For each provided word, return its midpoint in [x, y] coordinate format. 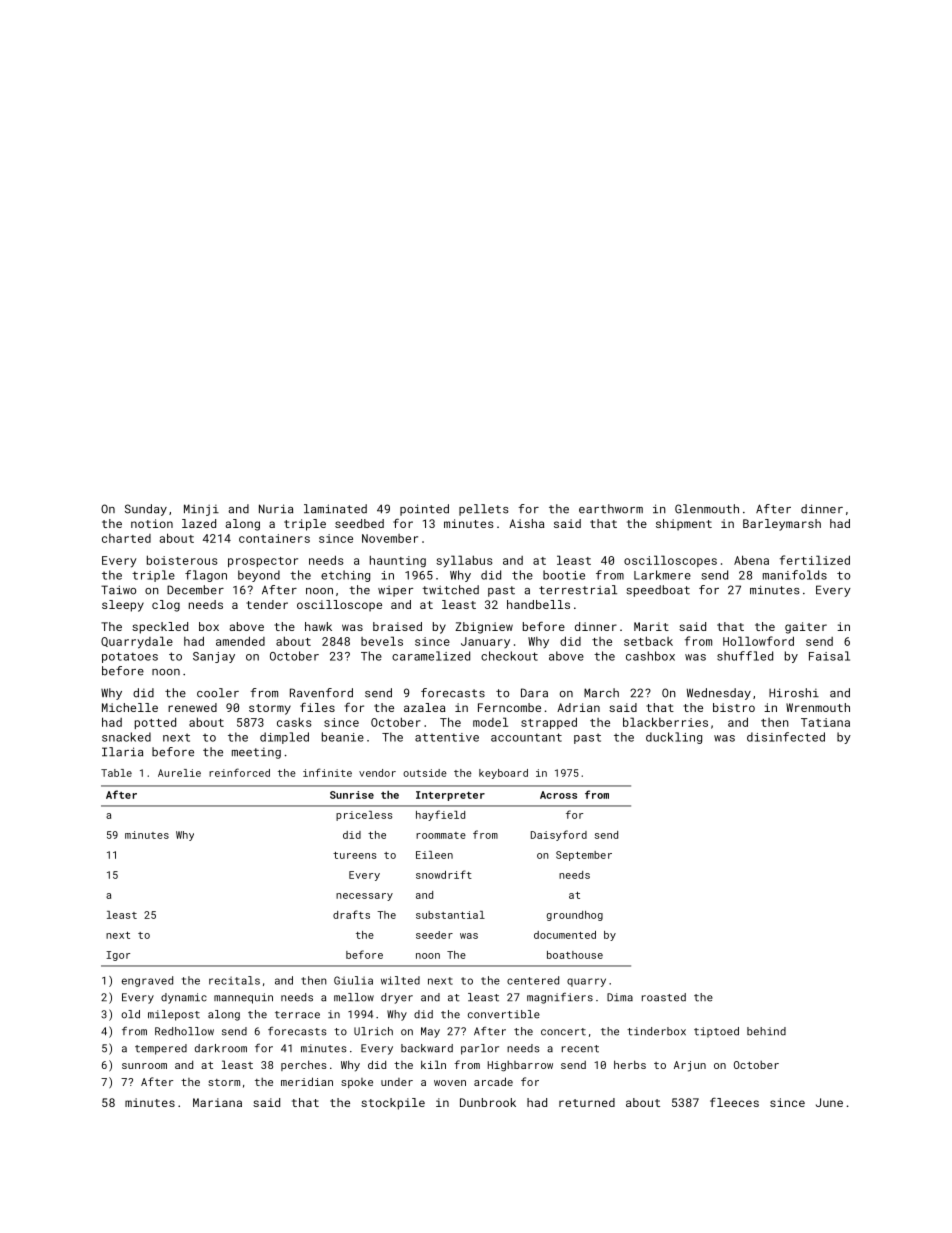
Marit [651, 626]
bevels [382, 641]
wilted [400, 980]
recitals [234, 980]
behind [766, 1031]
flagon [206, 576]
